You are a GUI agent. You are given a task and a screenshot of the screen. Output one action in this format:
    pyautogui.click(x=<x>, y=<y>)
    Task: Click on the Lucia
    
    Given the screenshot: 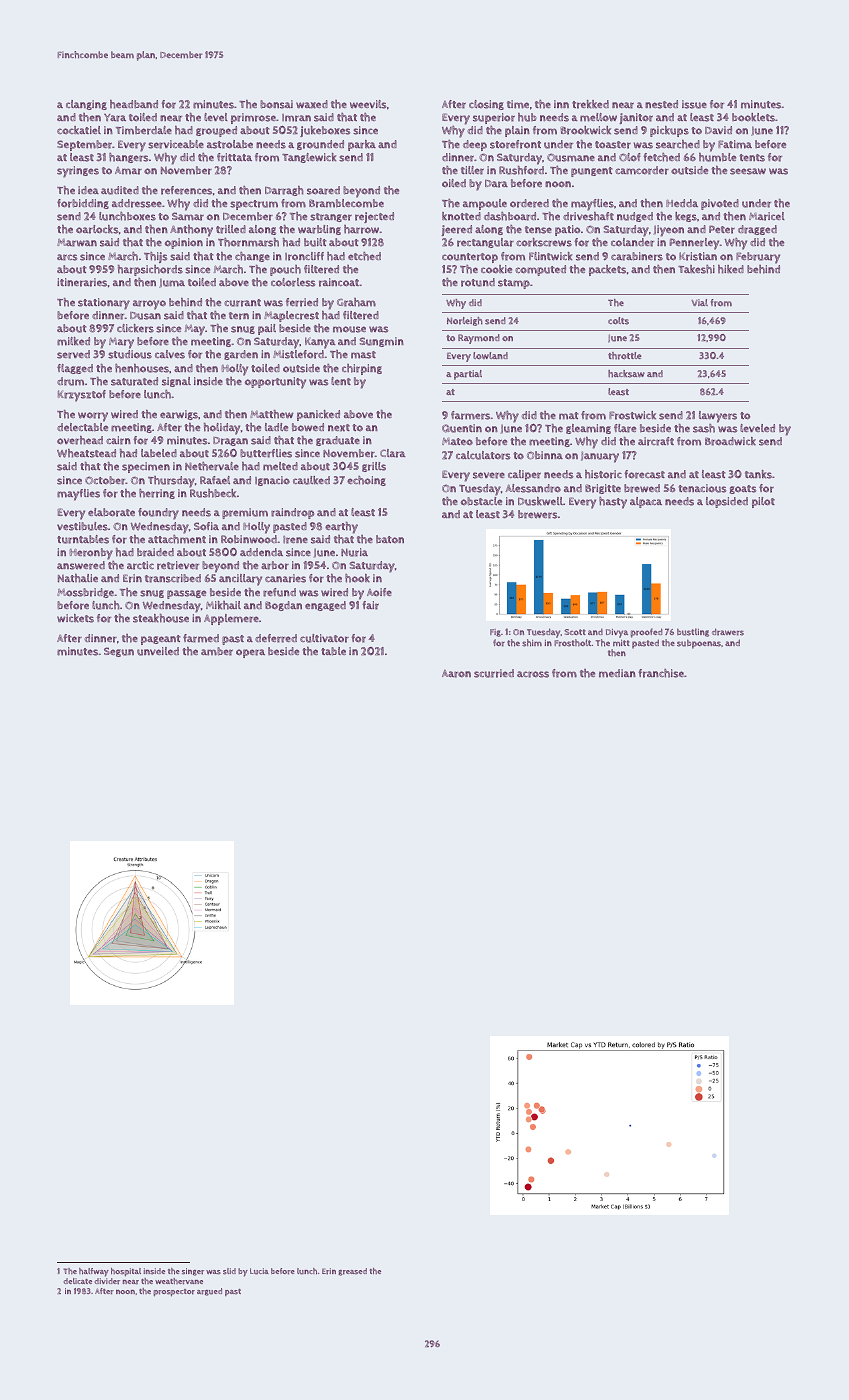 What is the action you would take?
    pyautogui.click(x=259, y=1271)
